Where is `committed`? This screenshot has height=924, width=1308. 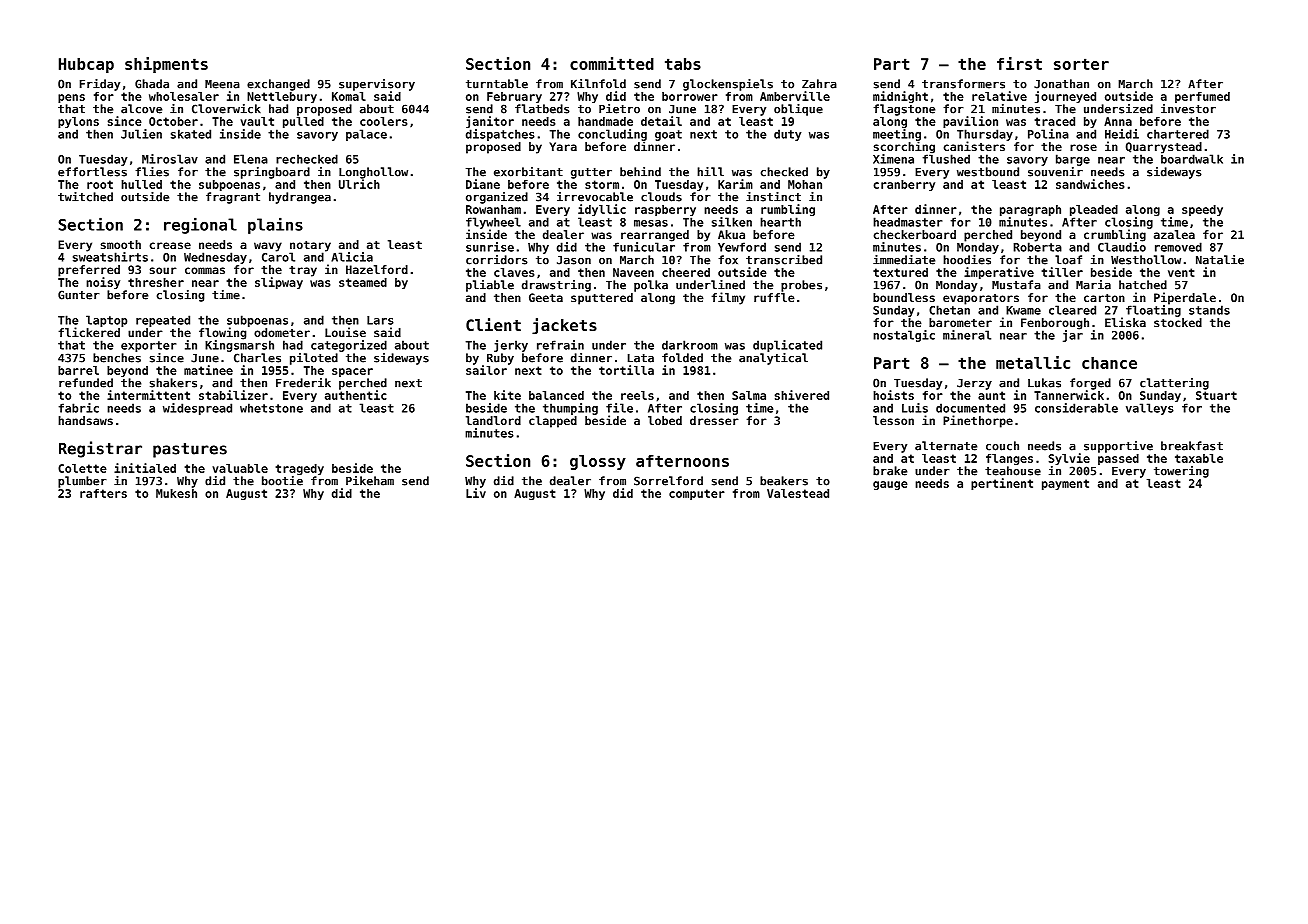 committed is located at coordinates (612, 63).
